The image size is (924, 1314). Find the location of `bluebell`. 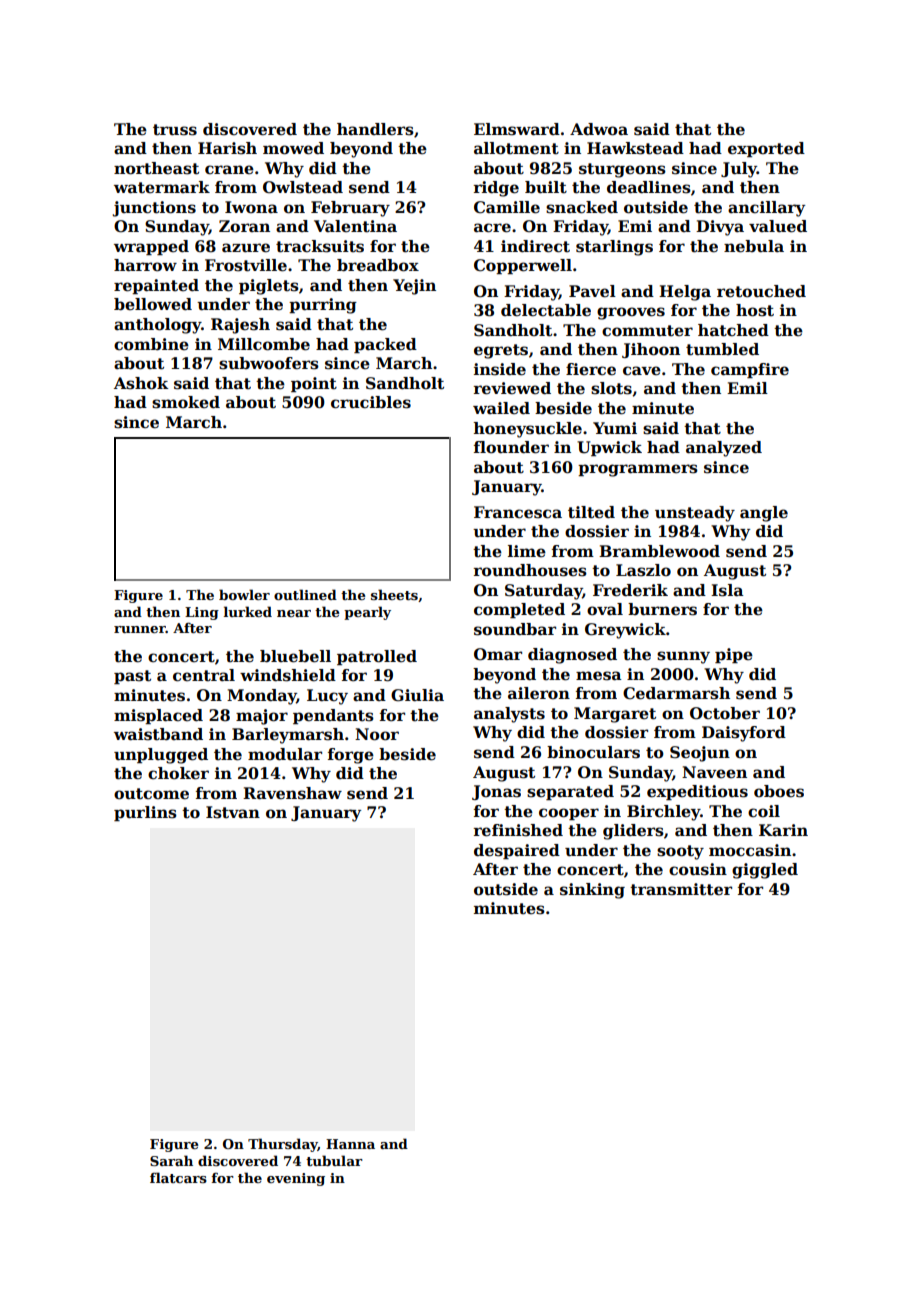

bluebell is located at coordinates (295, 656).
